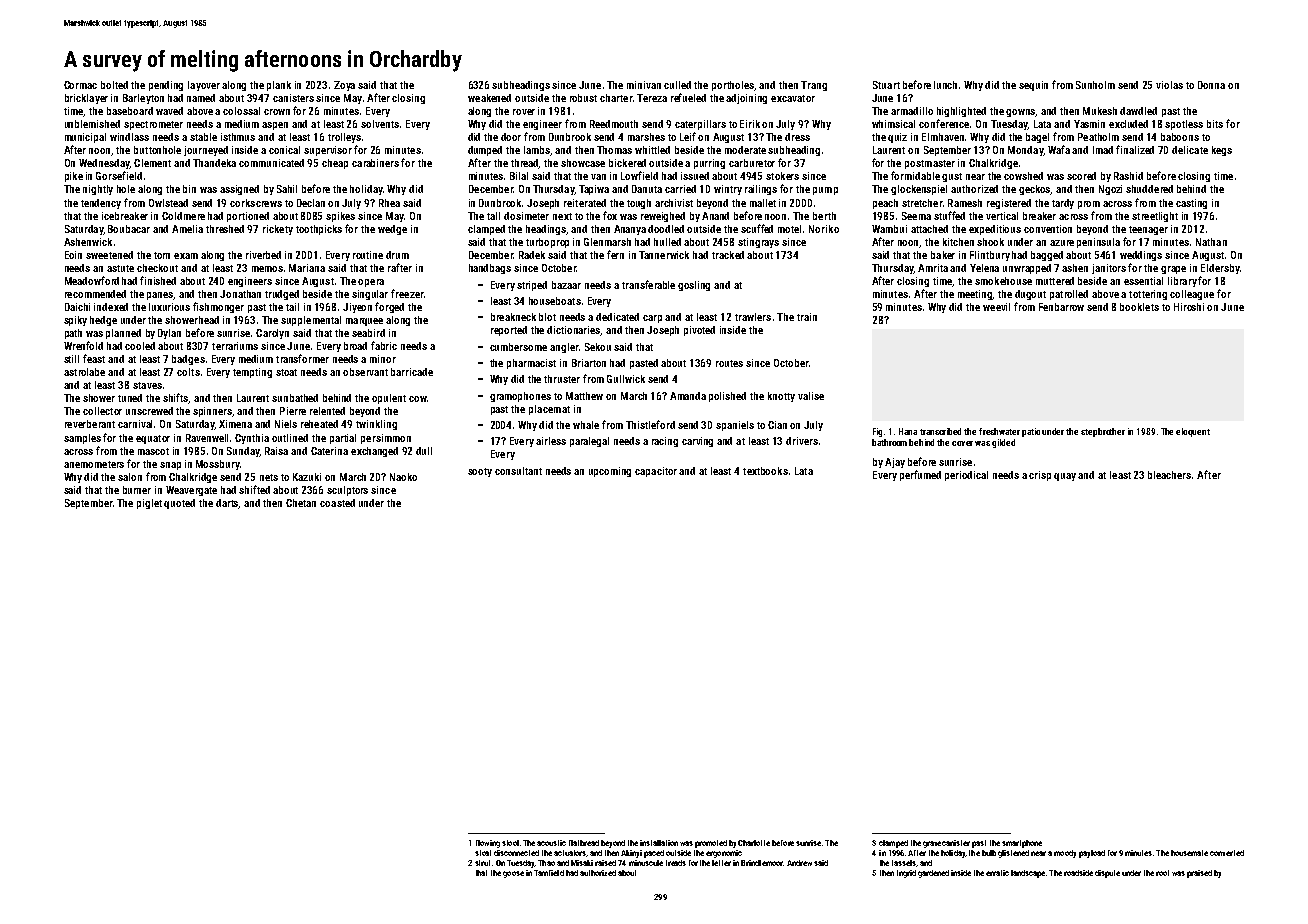 This screenshot has width=1308, height=924. What do you see at coordinates (510, 843) in the screenshot?
I see `stool` at bounding box center [510, 843].
